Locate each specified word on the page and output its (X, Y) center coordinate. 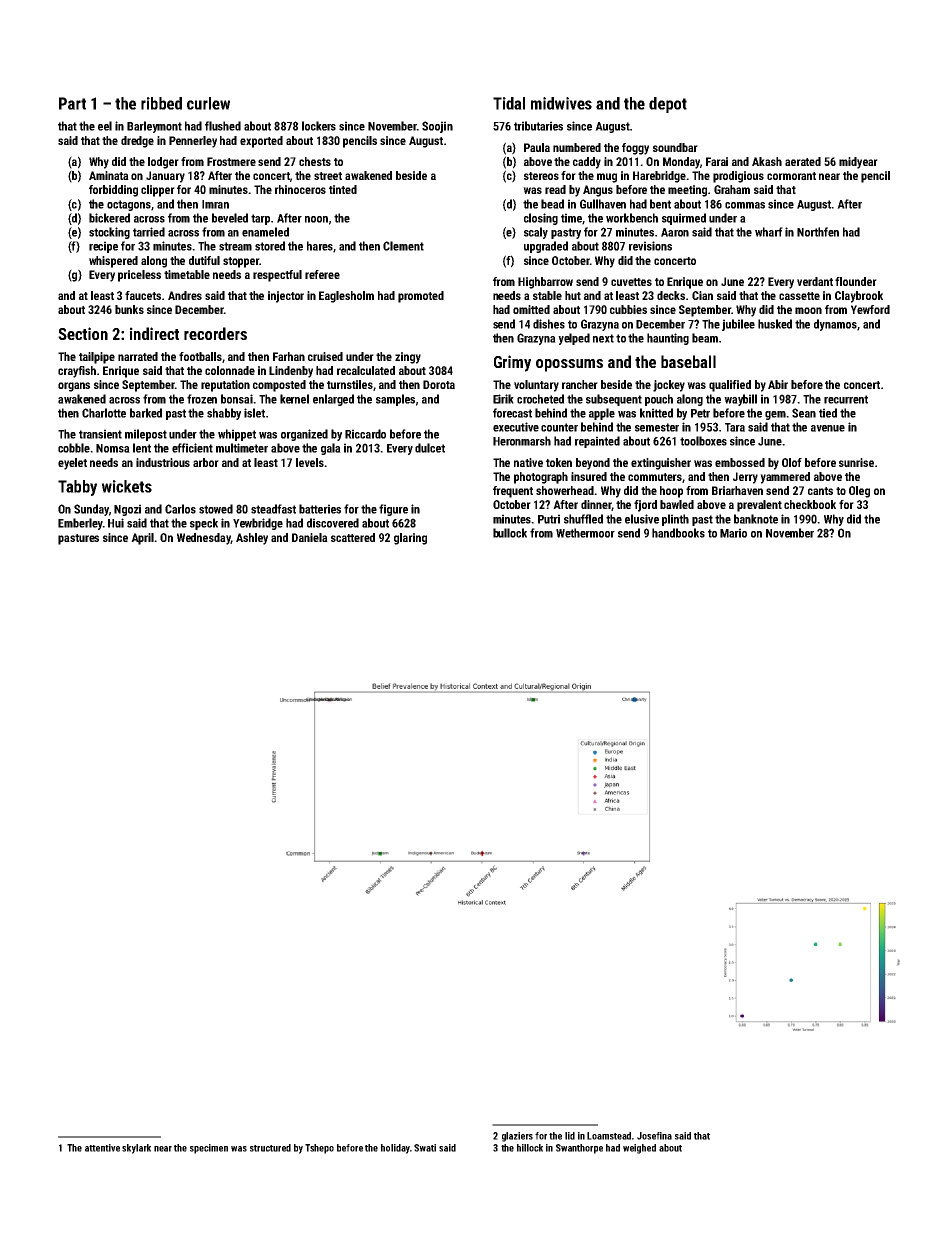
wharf (769, 232)
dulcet (430, 448)
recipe (103, 247)
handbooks (678, 533)
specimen (209, 1149)
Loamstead (609, 1136)
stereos (541, 176)
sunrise (856, 462)
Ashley (252, 539)
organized (304, 435)
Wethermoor (585, 533)
